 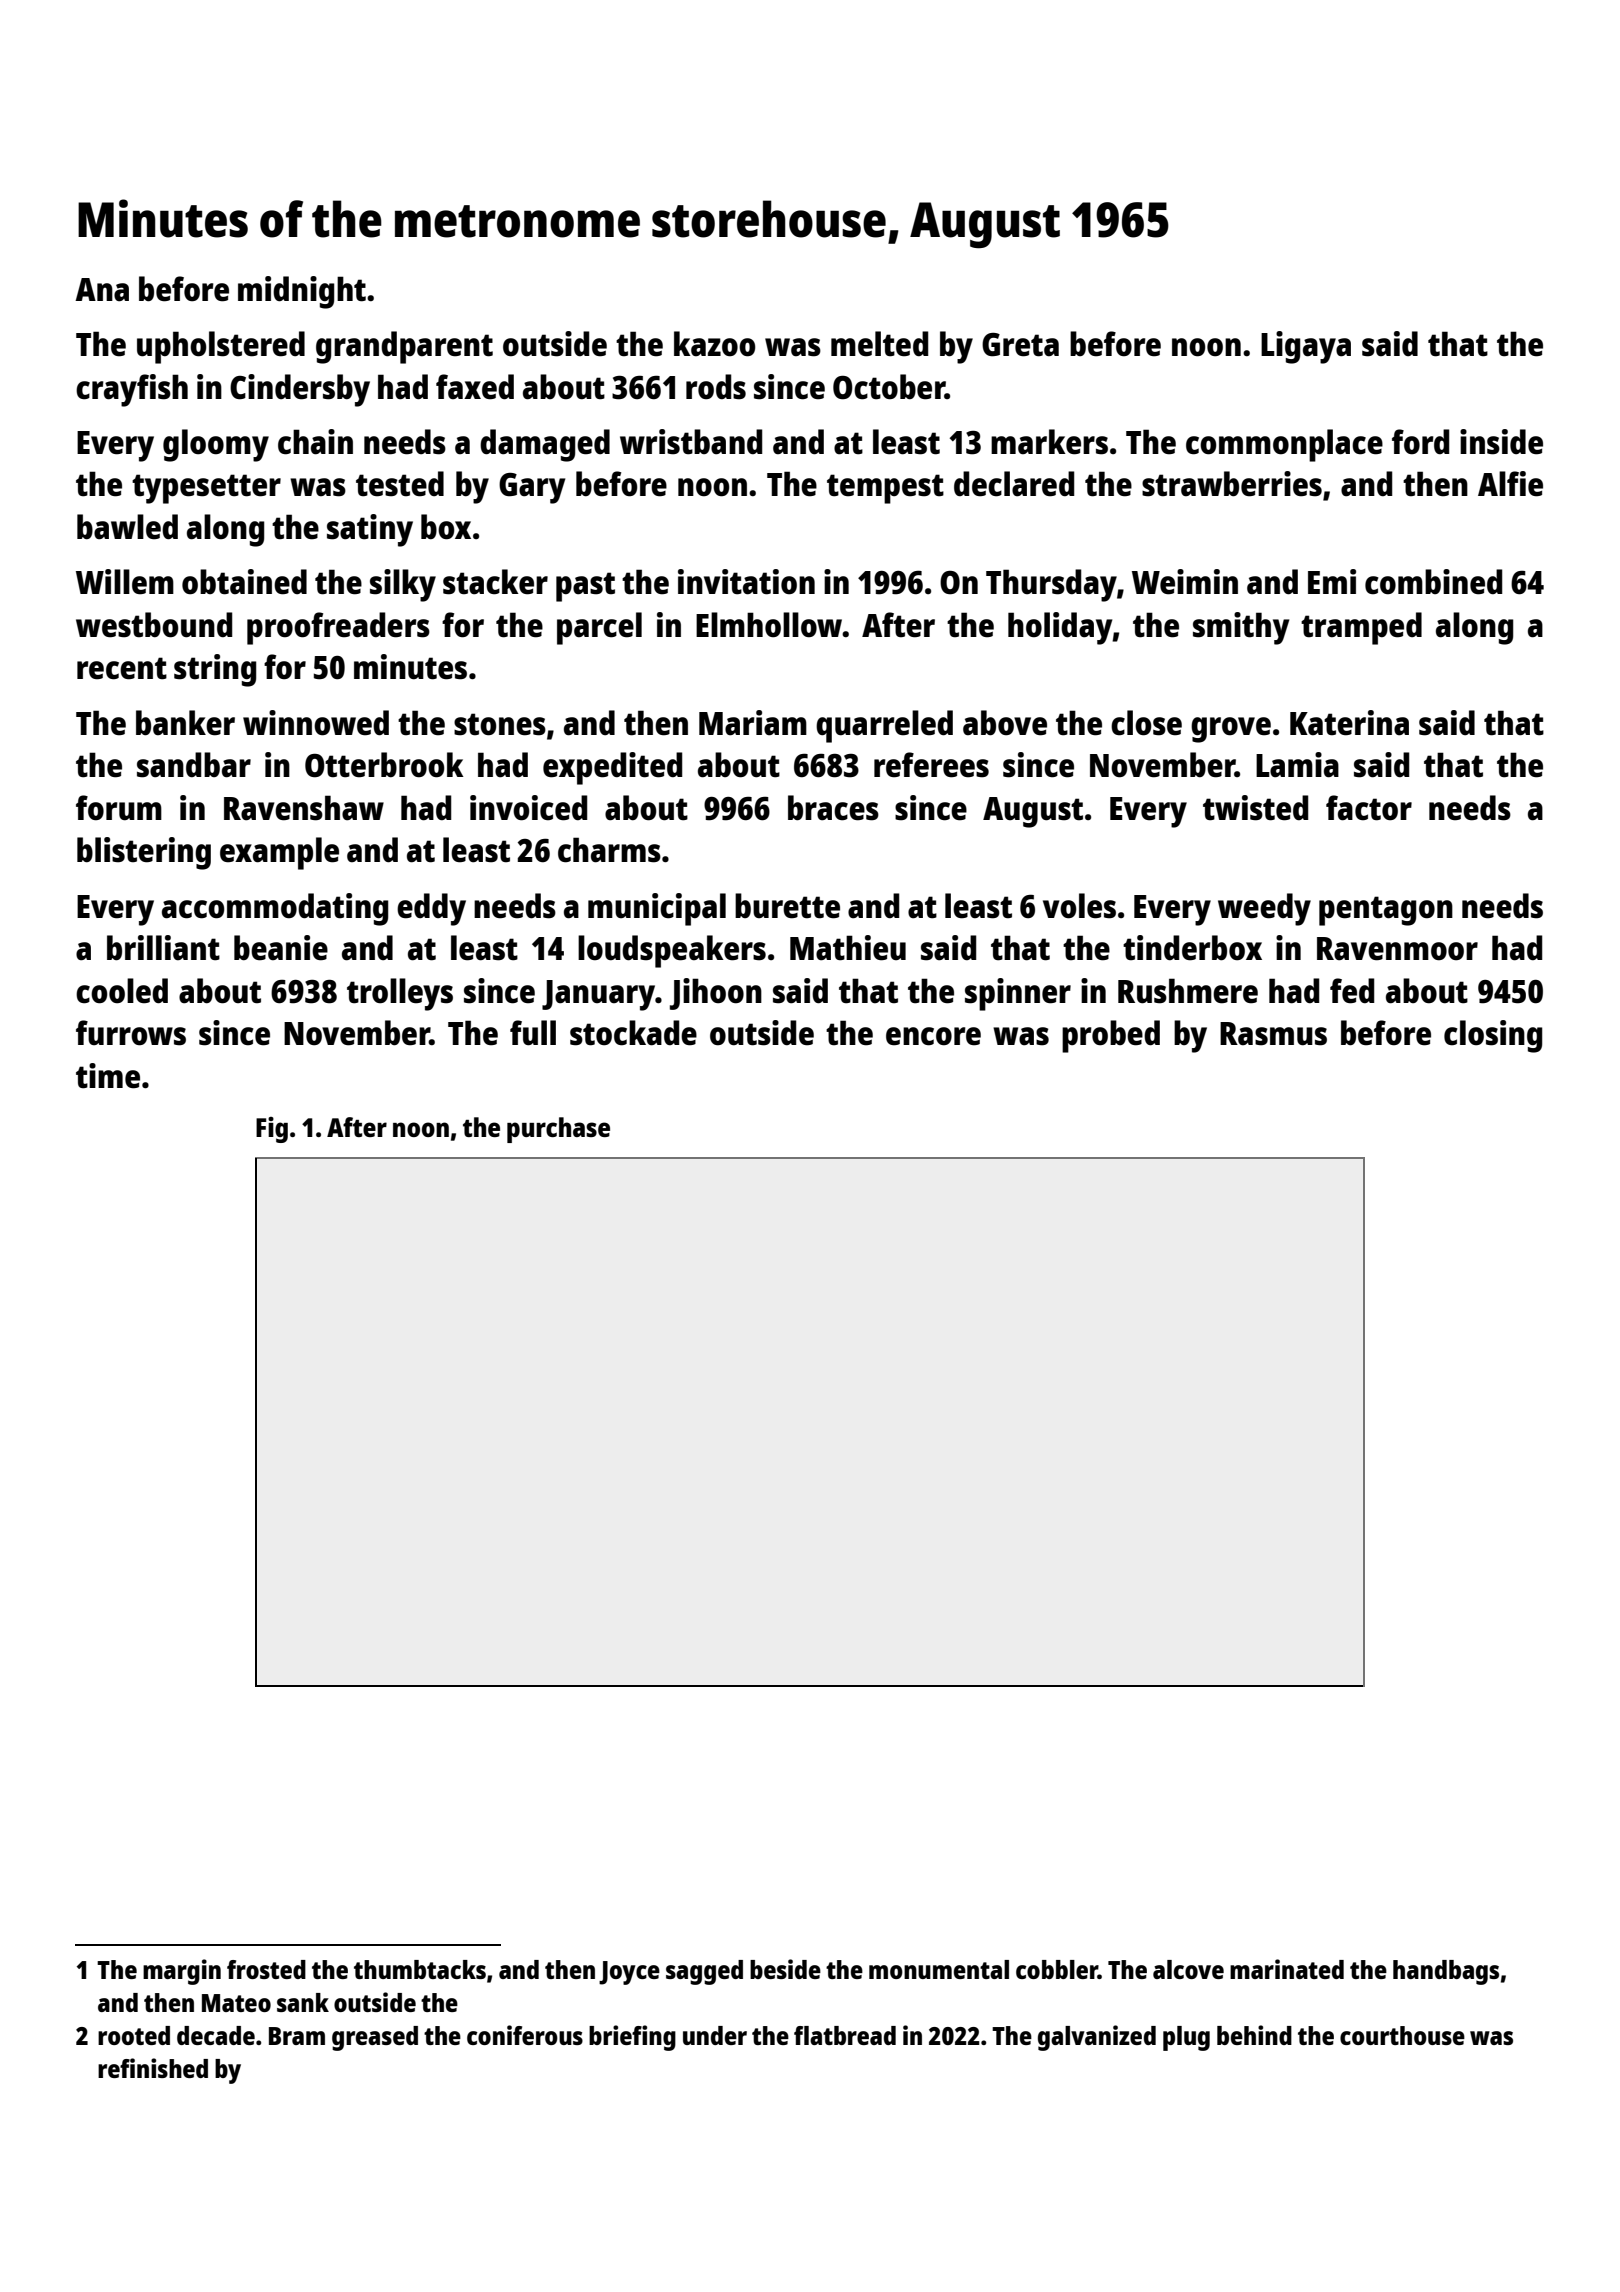 What do you see at coordinates (691, 442) in the page?
I see `wristband` at bounding box center [691, 442].
